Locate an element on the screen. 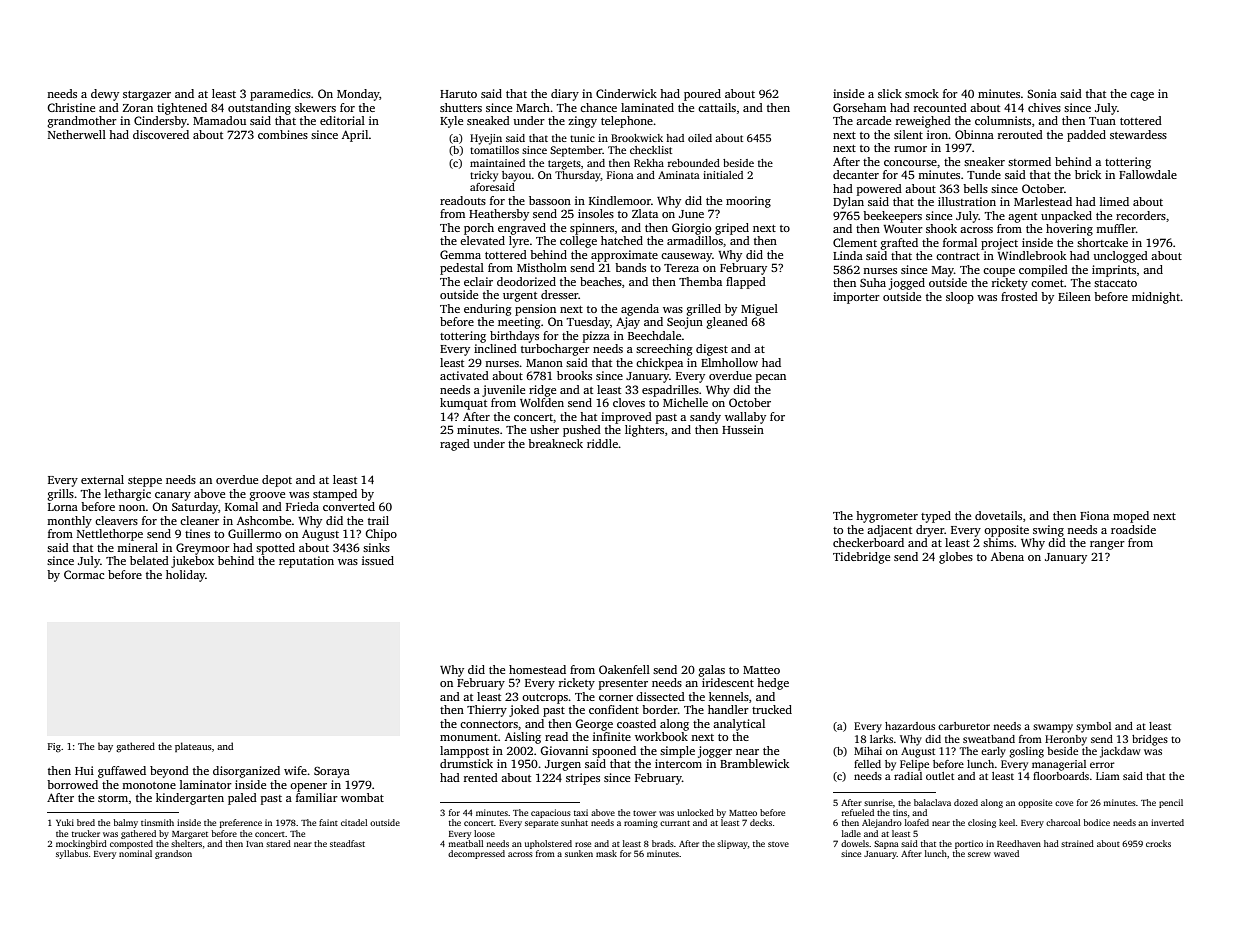 Image resolution: width=1233 pixels, height=952 pixels. issued is located at coordinates (378, 560).
